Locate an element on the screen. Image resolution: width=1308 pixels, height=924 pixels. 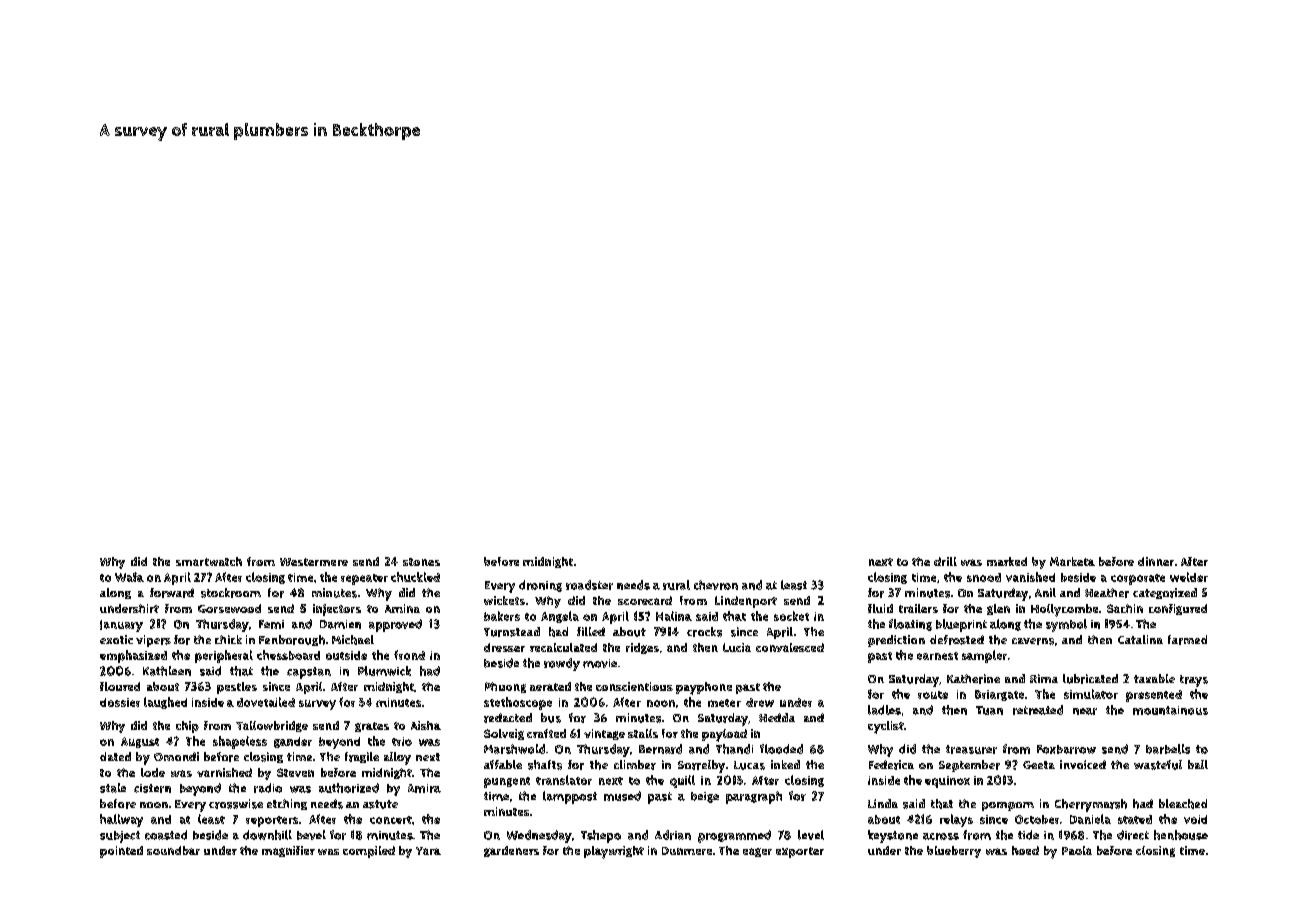
drill is located at coordinates (945, 561).
